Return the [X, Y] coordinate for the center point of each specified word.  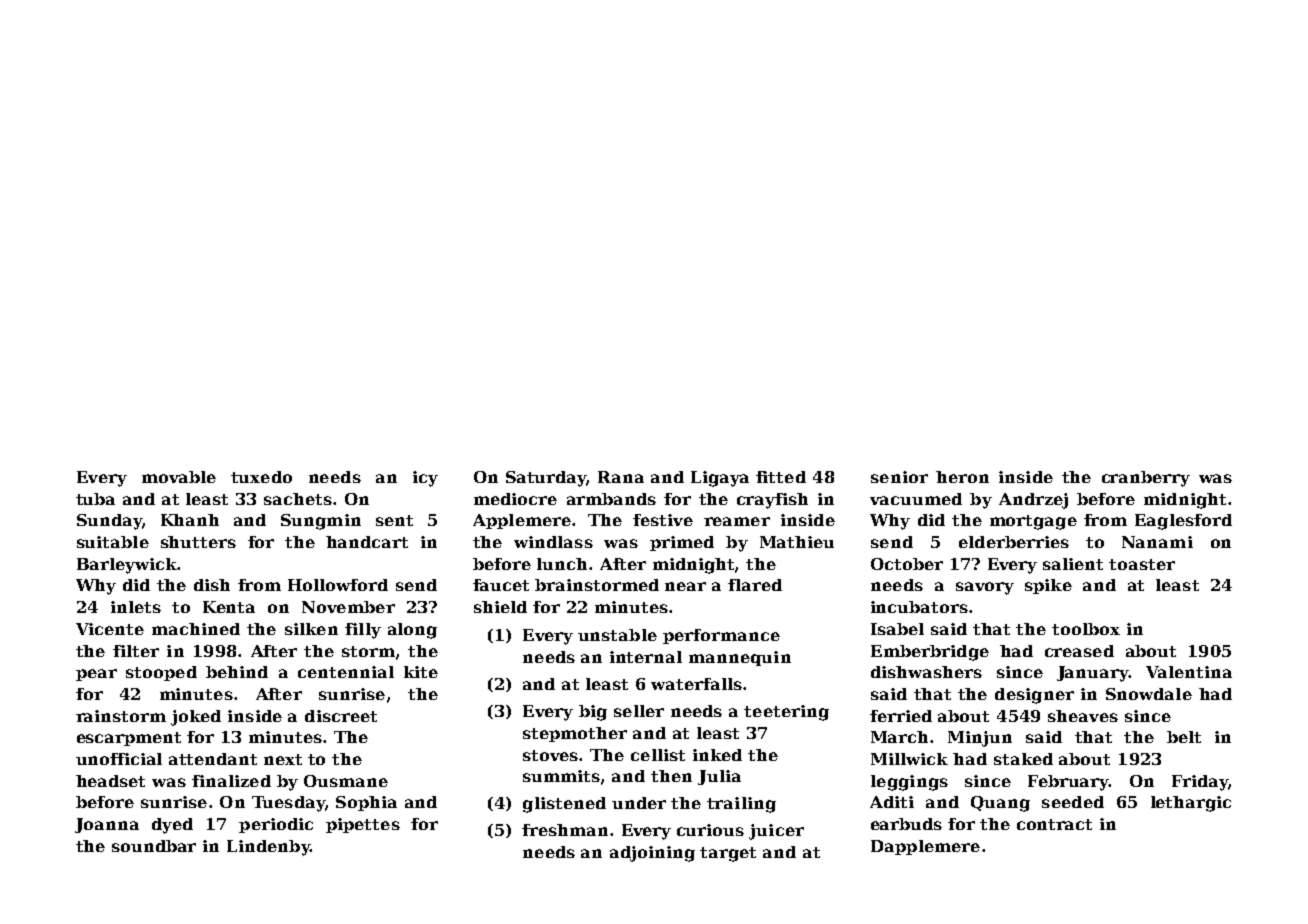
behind [237, 672]
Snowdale [1149, 694]
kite [421, 672]
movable [179, 477]
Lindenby [268, 848]
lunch [562, 564]
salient [1073, 564]
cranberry [1146, 479]
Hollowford [338, 585]
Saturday [546, 479]
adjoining [652, 854]
